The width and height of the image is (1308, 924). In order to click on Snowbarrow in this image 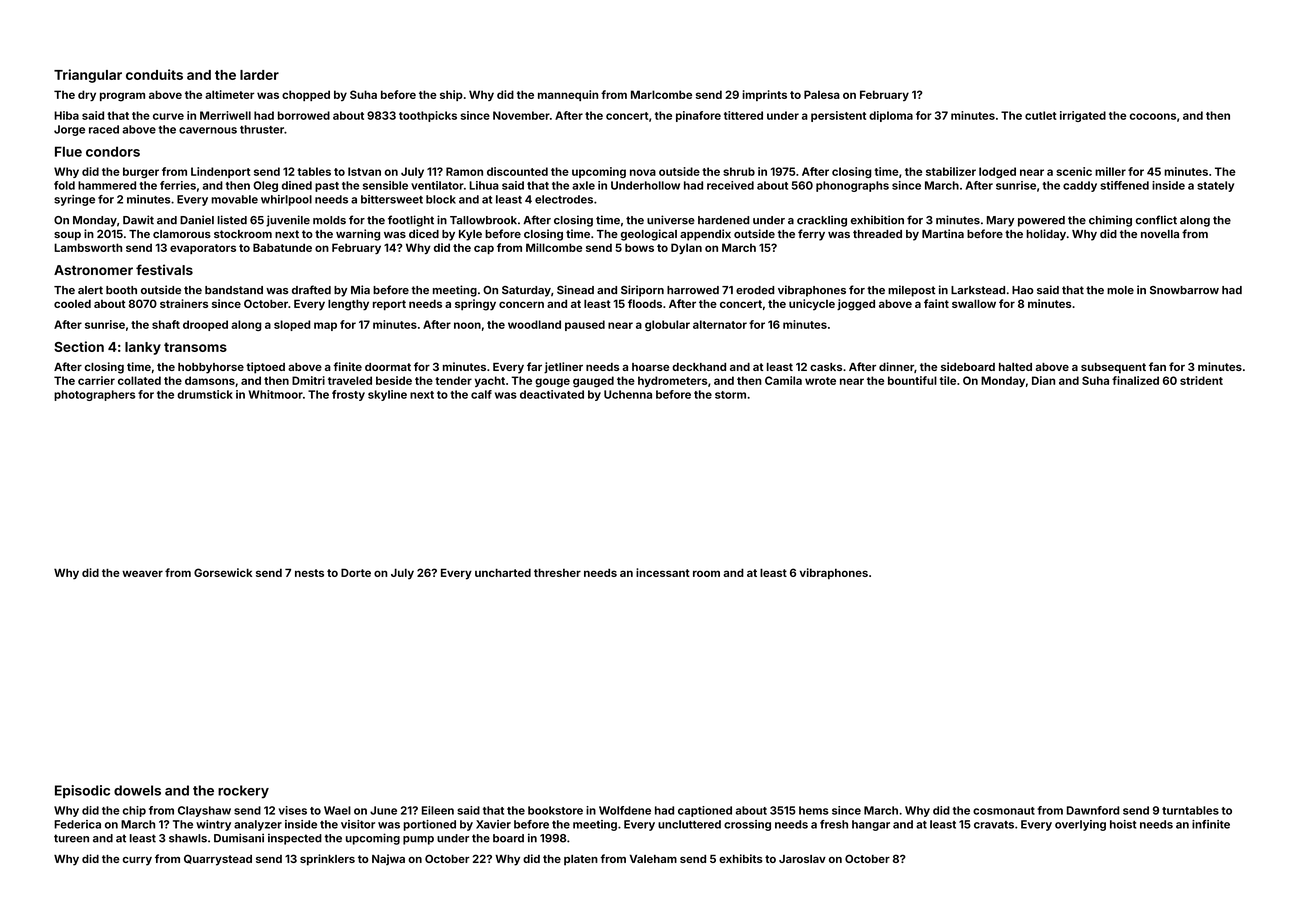, I will do `click(1184, 290)`.
